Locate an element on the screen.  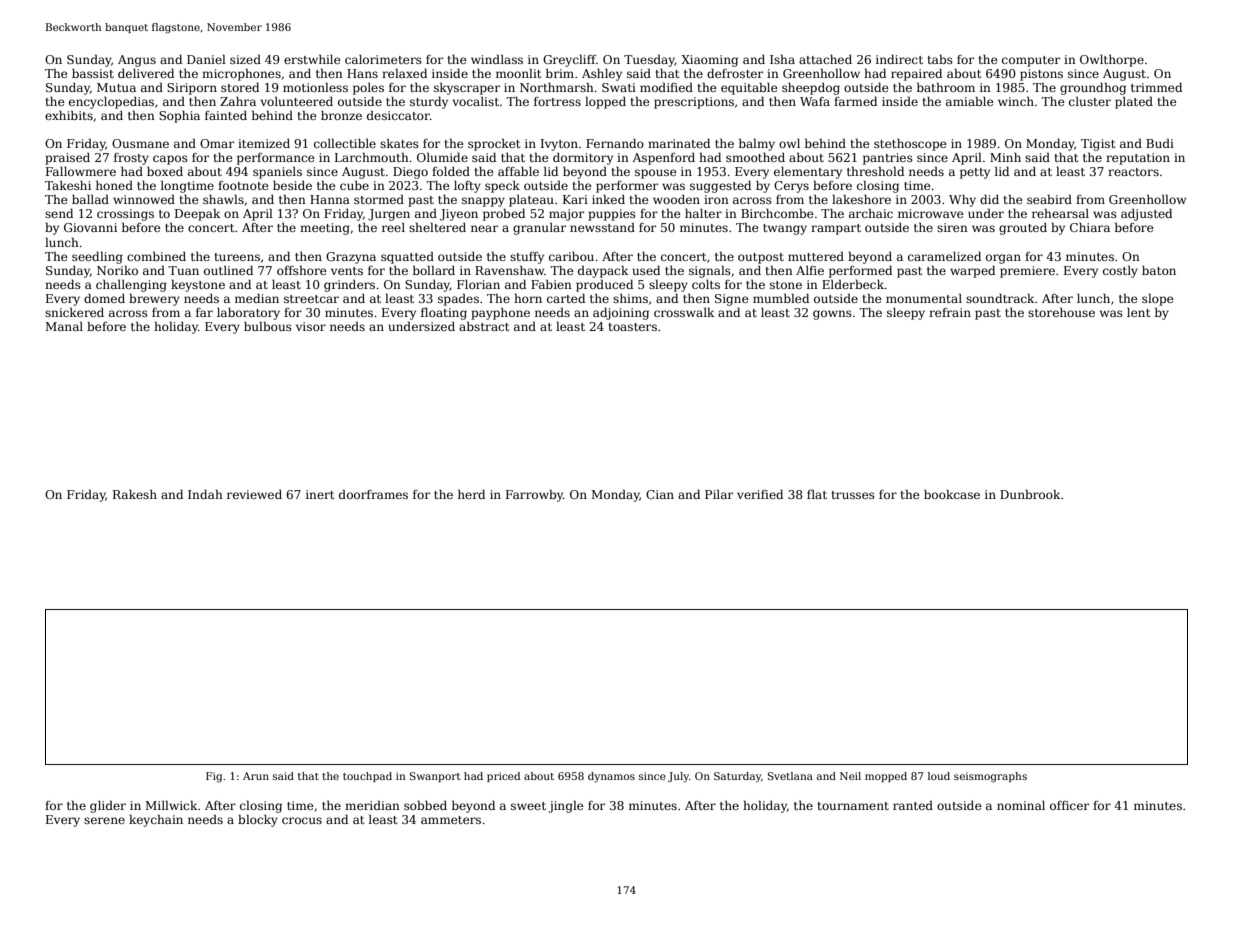
reviewed is located at coordinates (254, 494).
